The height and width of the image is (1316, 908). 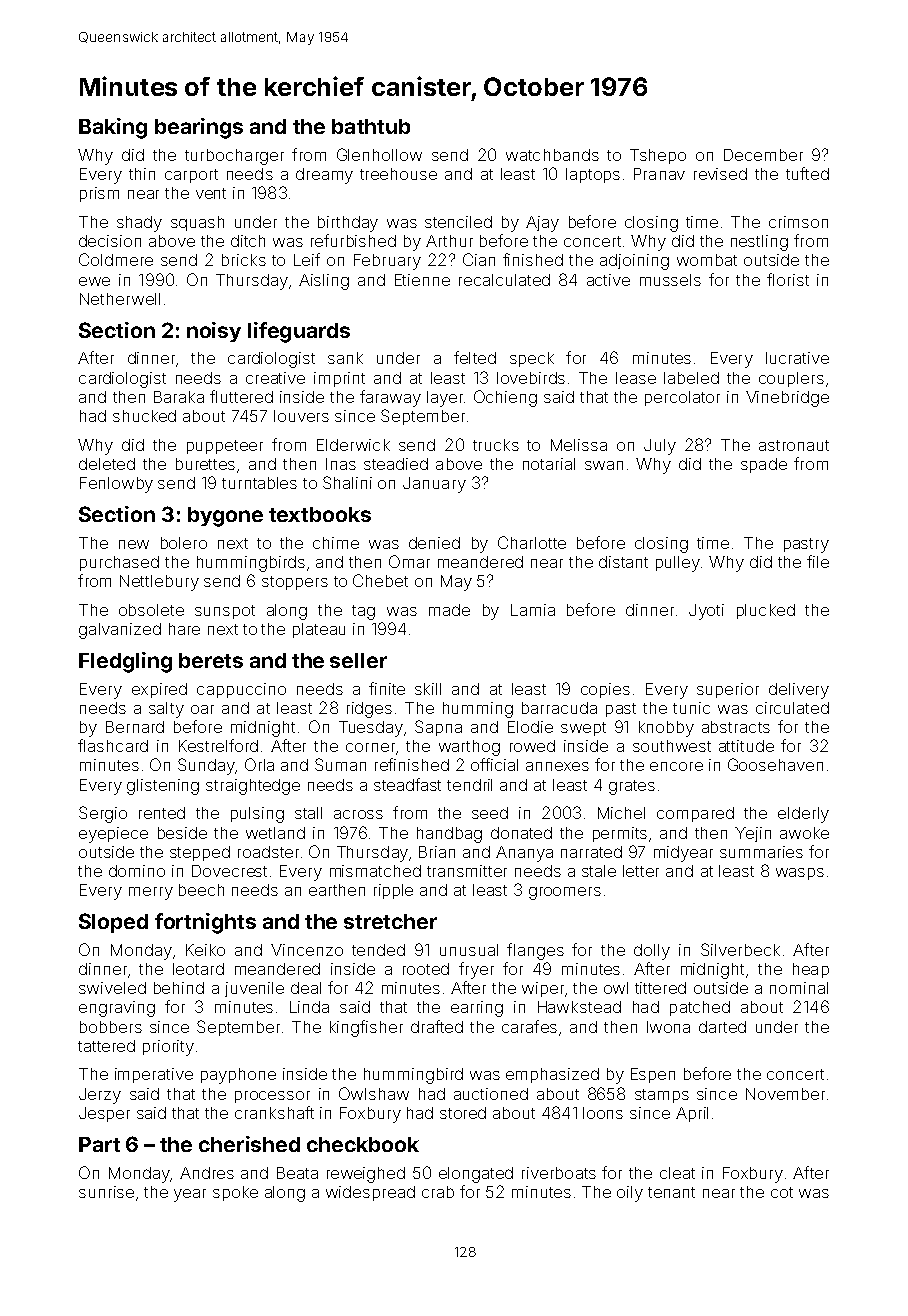 What do you see at coordinates (469, 950) in the image?
I see `unusual` at bounding box center [469, 950].
